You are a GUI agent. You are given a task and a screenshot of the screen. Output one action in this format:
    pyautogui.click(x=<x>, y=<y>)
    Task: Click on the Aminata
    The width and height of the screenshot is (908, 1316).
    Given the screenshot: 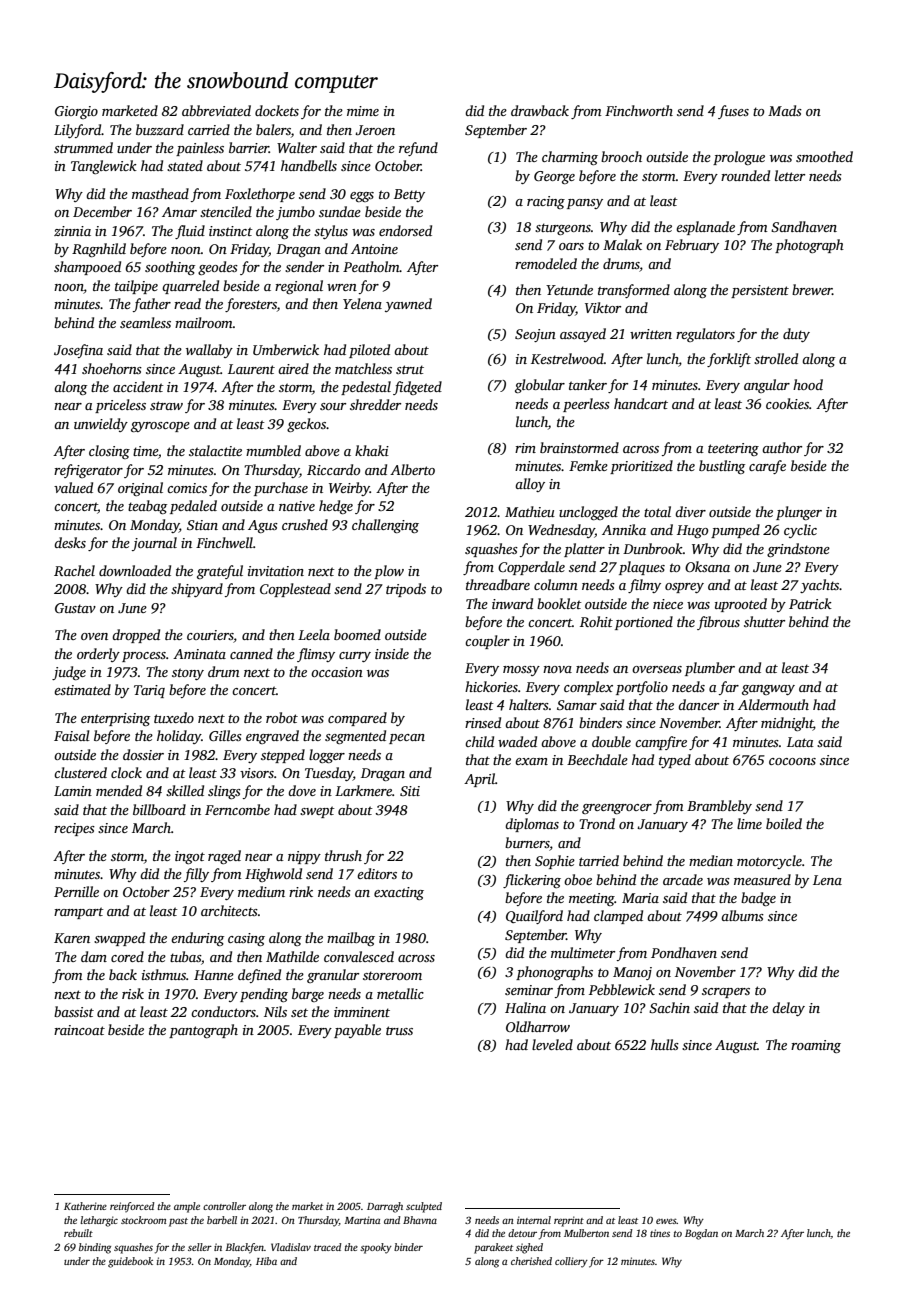 What is the action you would take?
    pyautogui.click(x=199, y=654)
